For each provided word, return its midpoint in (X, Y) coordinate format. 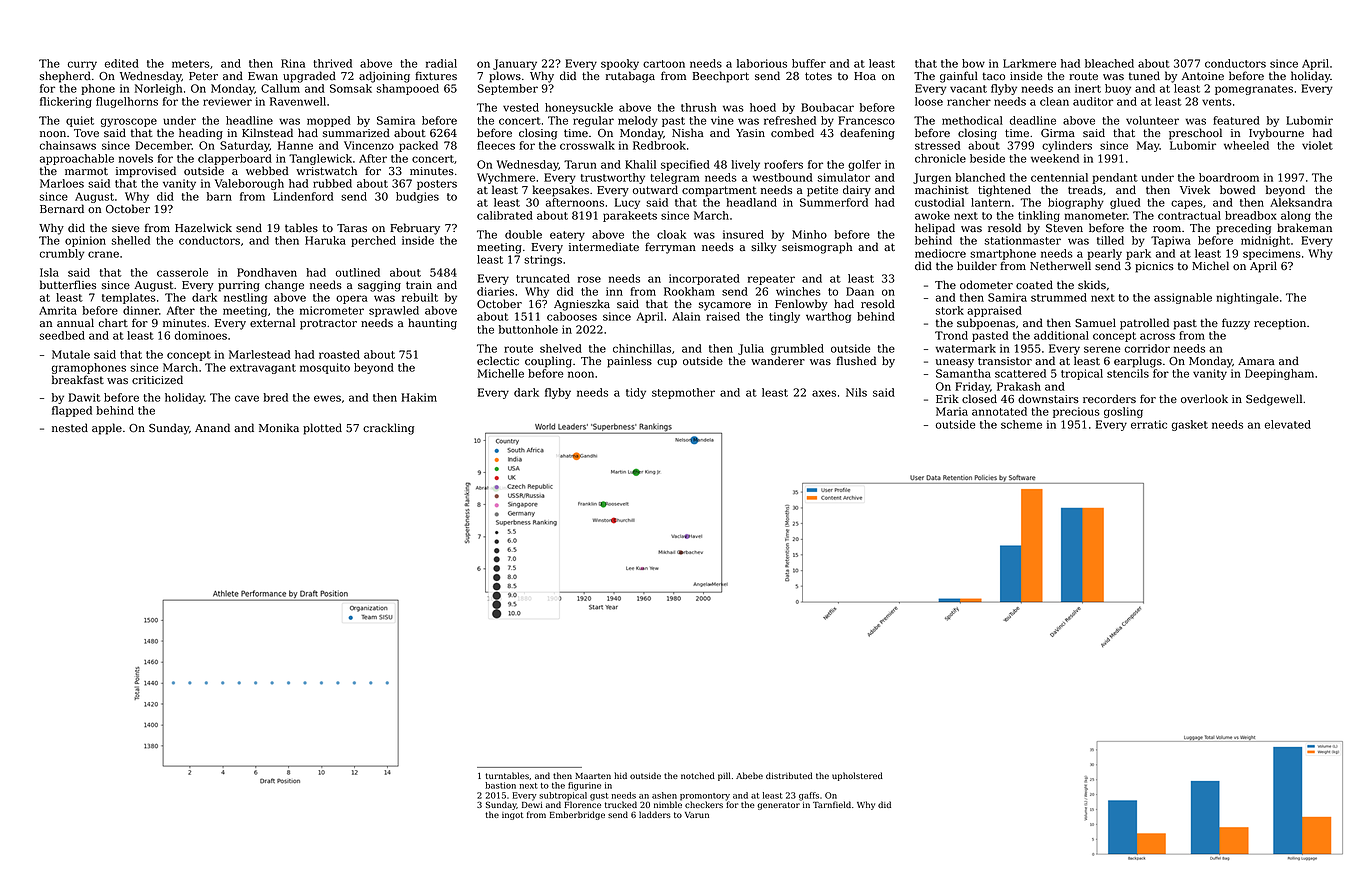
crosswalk (587, 145)
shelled (131, 240)
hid (620, 775)
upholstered (857, 776)
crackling (388, 429)
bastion (500, 785)
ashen (664, 795)
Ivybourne (1276, 134)
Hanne (295, 145)
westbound (782, 177)
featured (1236, 120)
